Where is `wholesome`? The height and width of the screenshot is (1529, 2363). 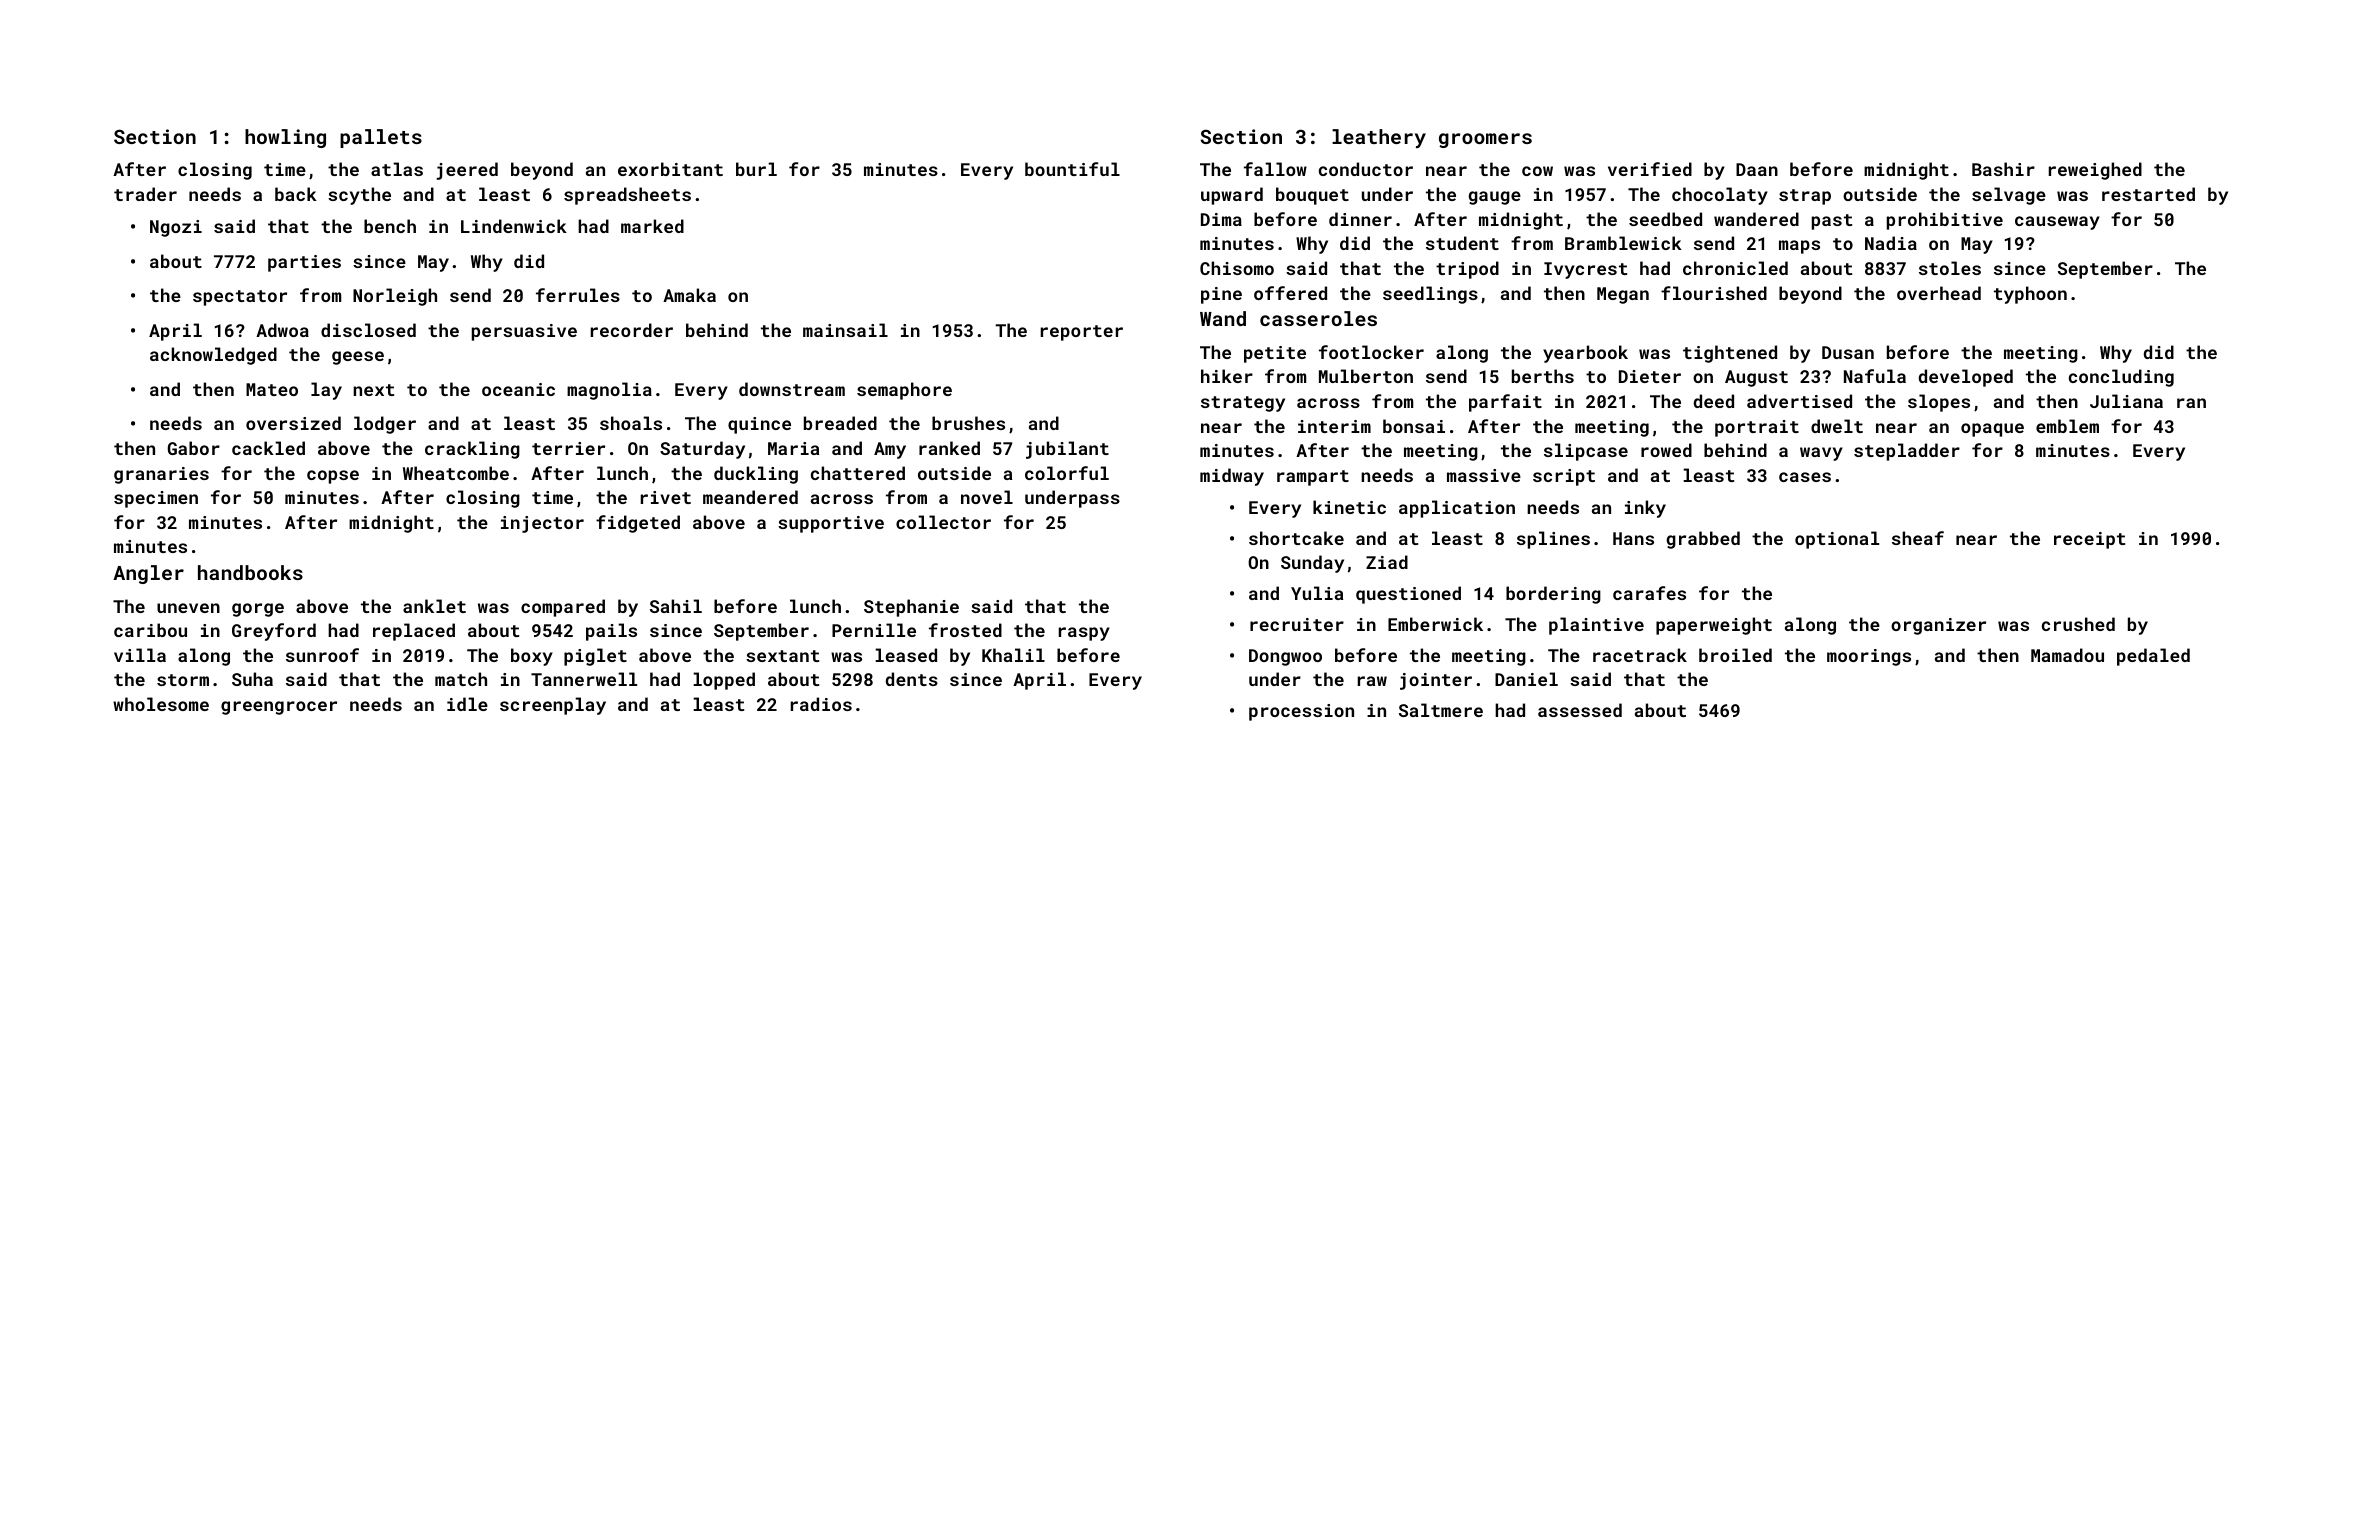 wholesome is located at coordinates (161, 704).
